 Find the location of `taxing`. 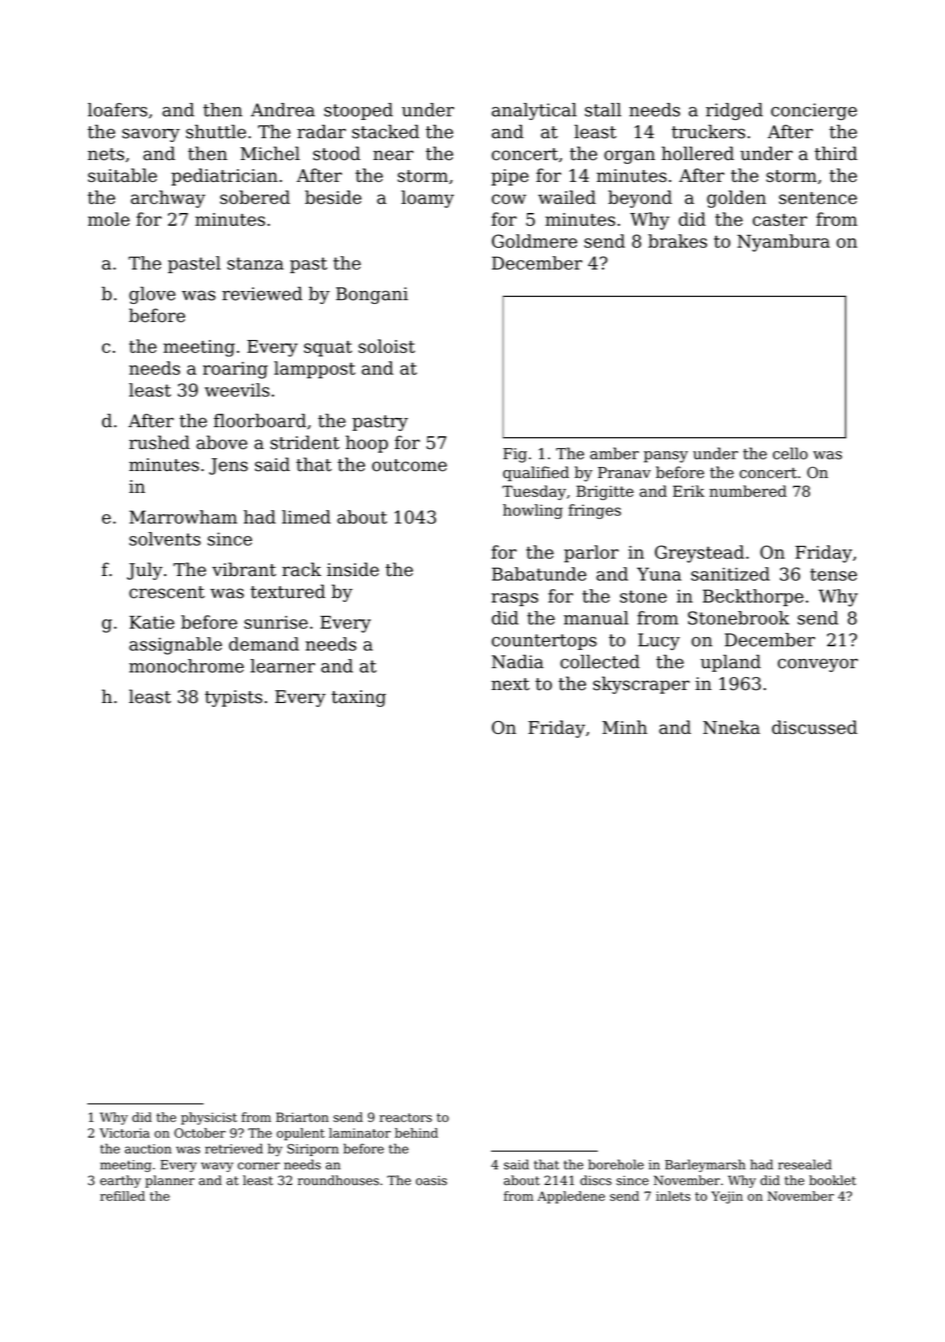

taxing is located at coordinates (358, 698).
